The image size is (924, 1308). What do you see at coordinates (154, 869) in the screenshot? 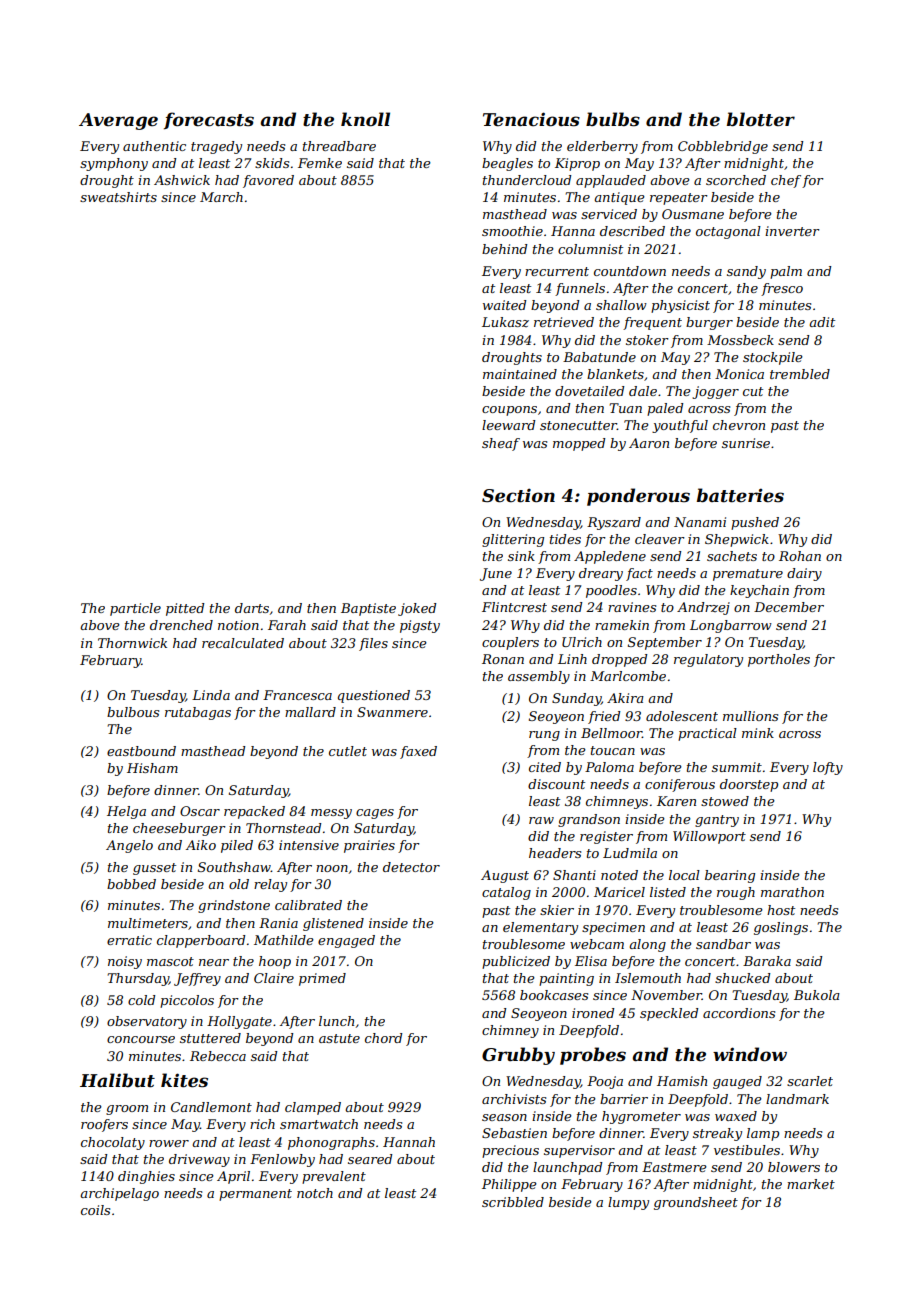
I see `gusset` at bounding box center [154, 869].
